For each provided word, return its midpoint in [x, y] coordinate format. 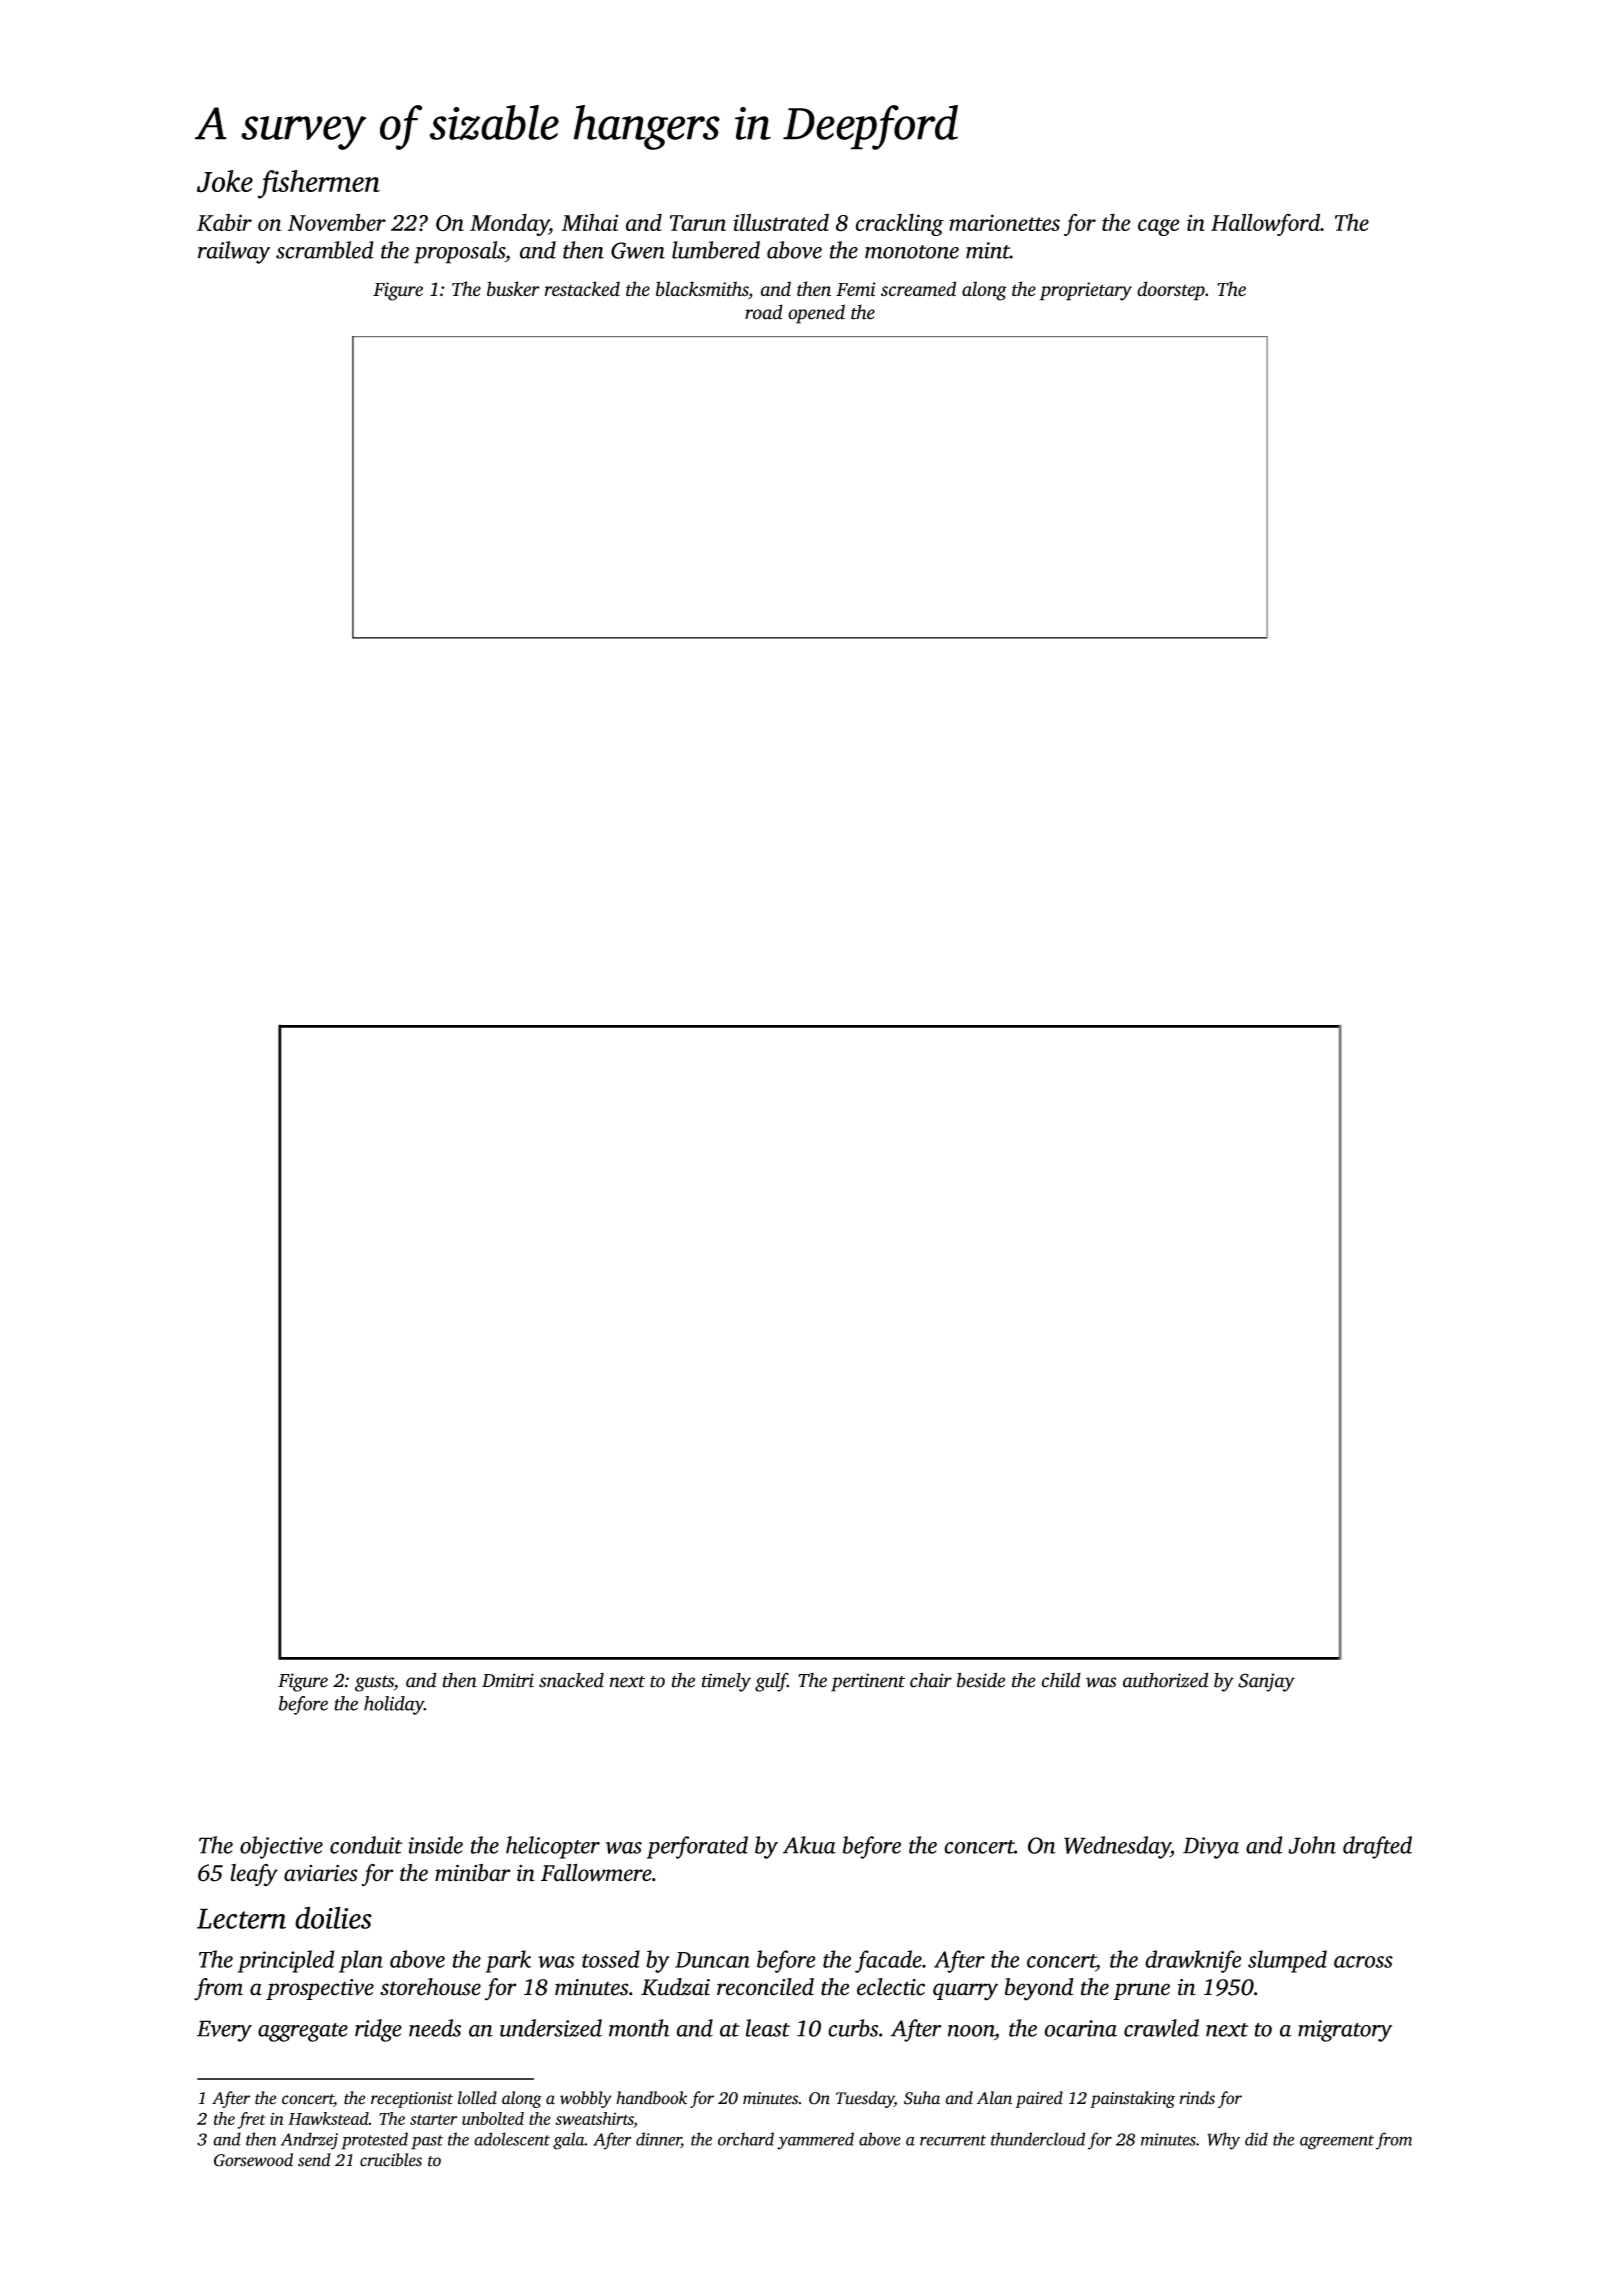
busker [513, 289]
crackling [900, 224]
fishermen [319, 184]
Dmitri [508, 1680]
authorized [1165, 1680]
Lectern [241, 1918]
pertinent [868, 1682]
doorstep [1171, 291]
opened [816, 314]
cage [1158, 227]
